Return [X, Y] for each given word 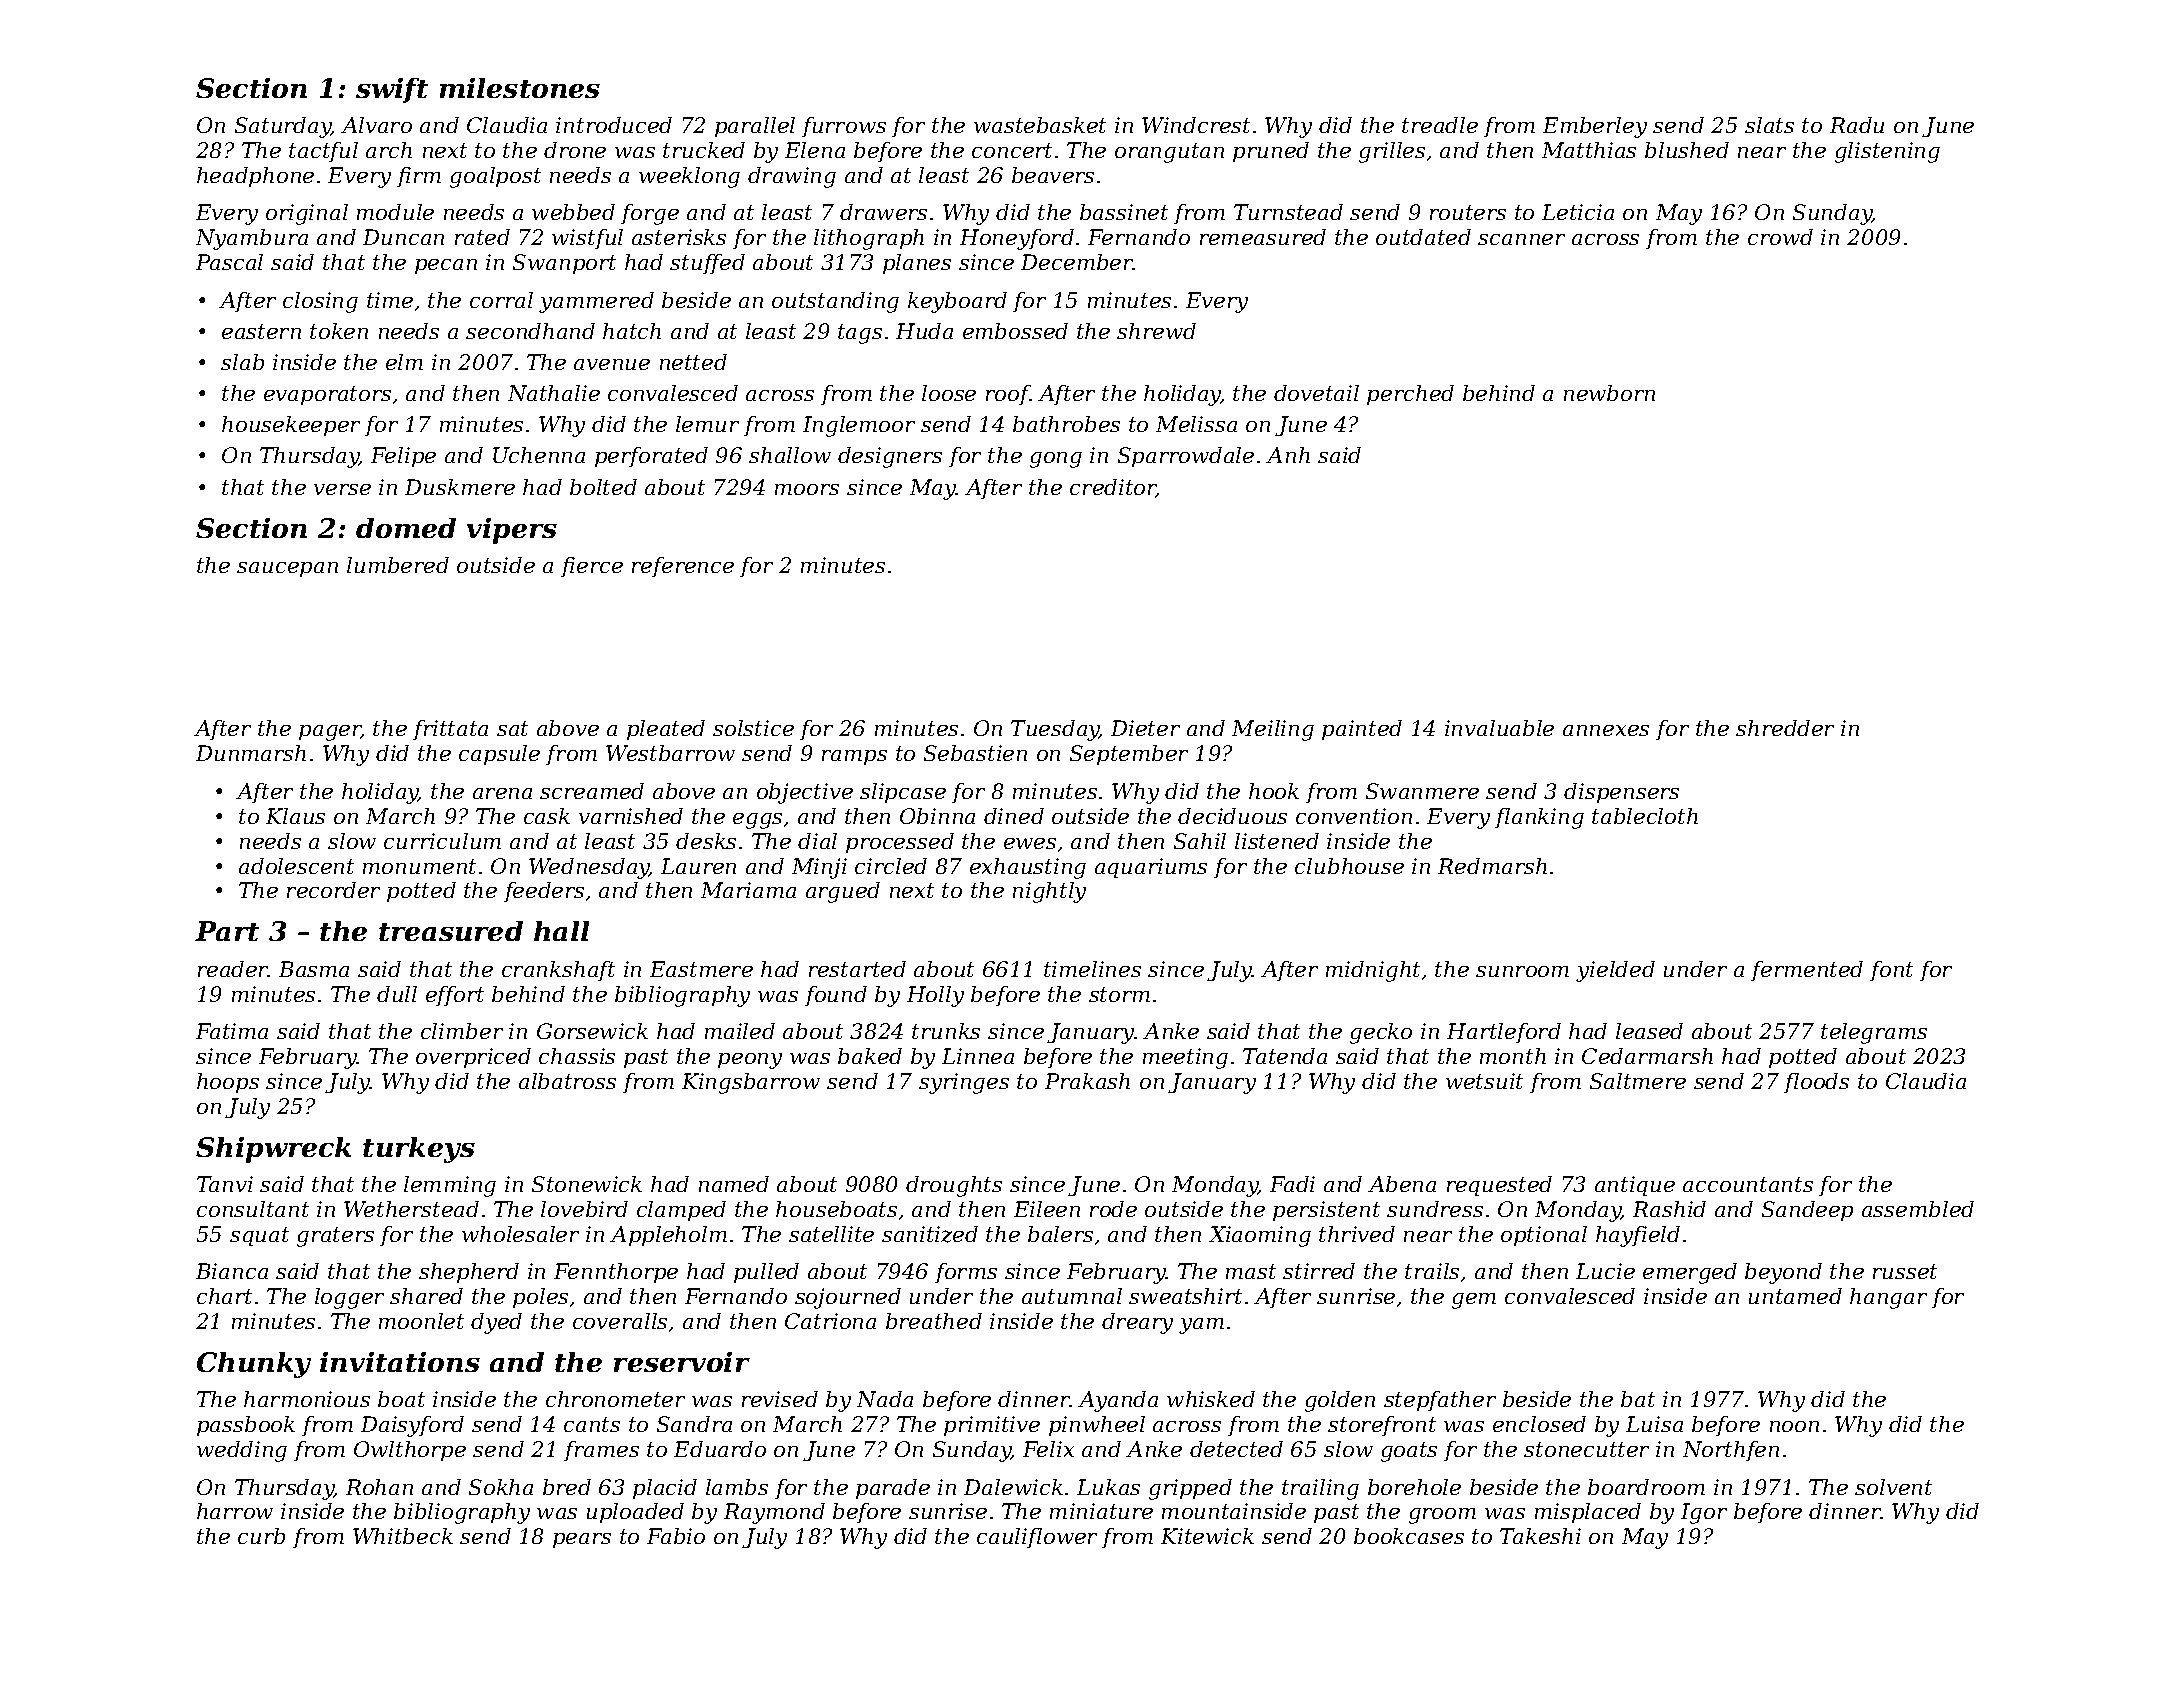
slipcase [903, 793]
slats [1769, 125]
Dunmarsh [251, 753]
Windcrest [1196, 125]
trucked [704, 150]
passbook [246, 1426]
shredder [1785, 728]
